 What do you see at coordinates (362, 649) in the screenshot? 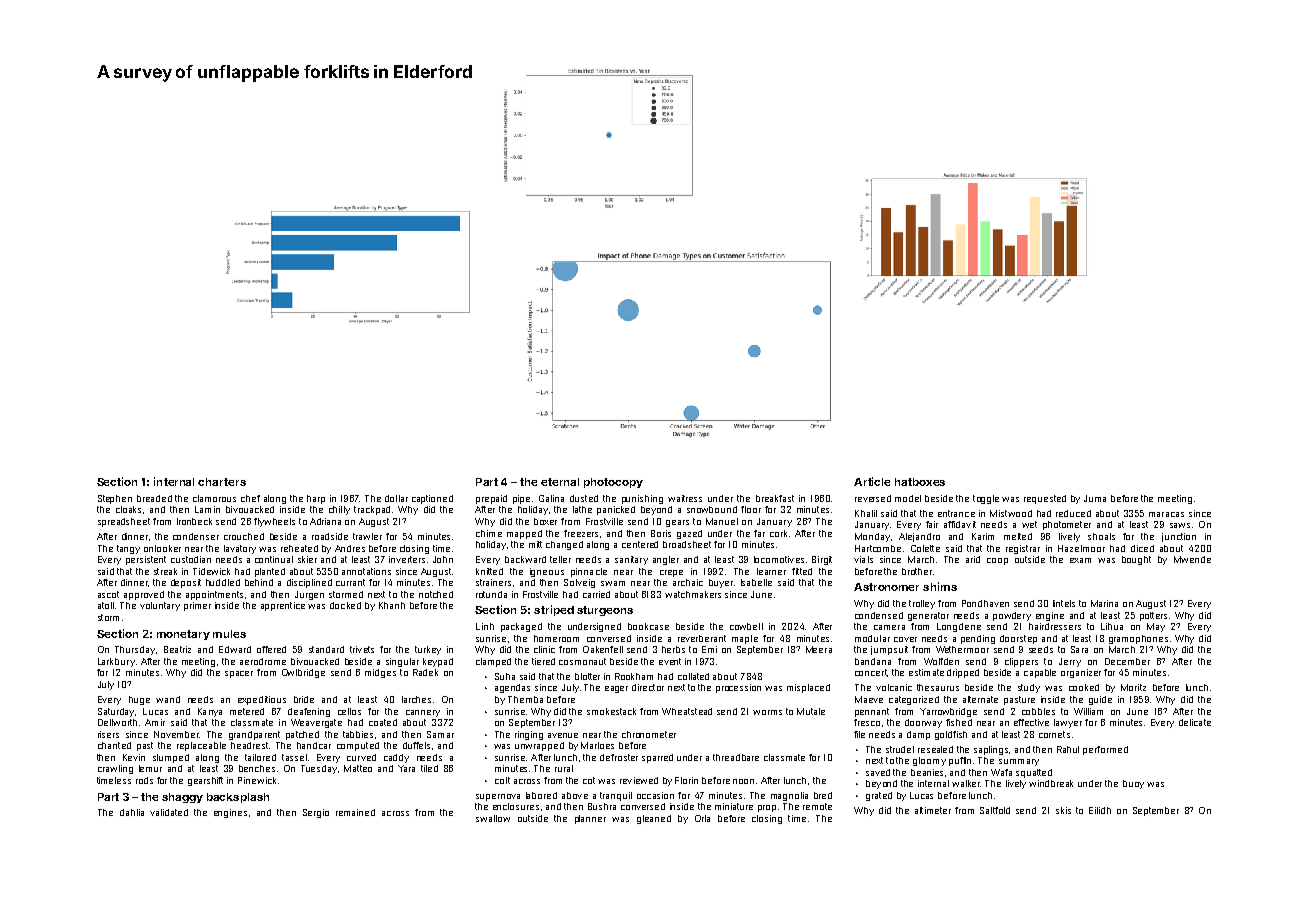
I see `trivets` at bounding box center [362, 649].
